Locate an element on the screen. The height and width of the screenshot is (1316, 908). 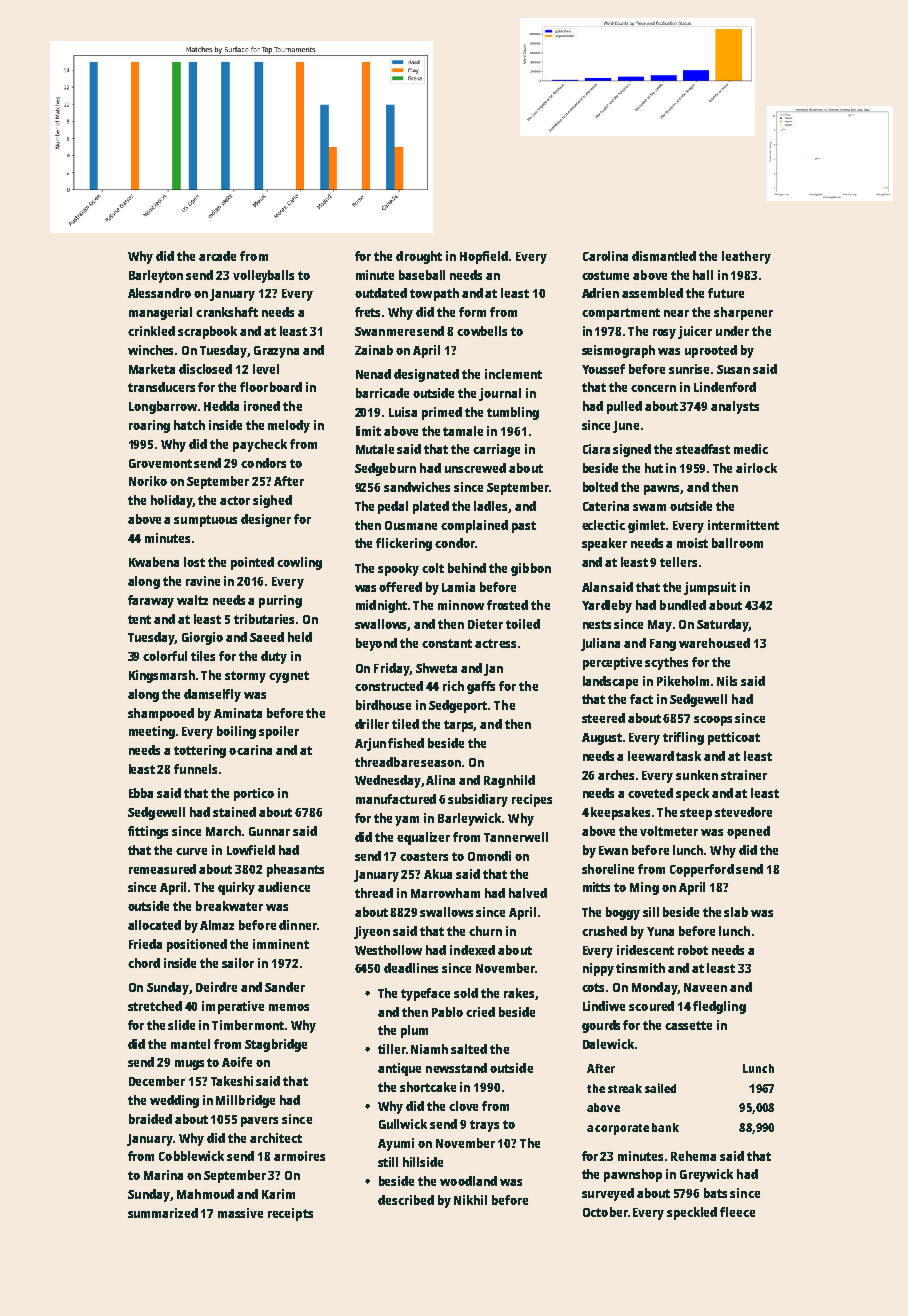
braided is located at coordinates (150, 1119).
